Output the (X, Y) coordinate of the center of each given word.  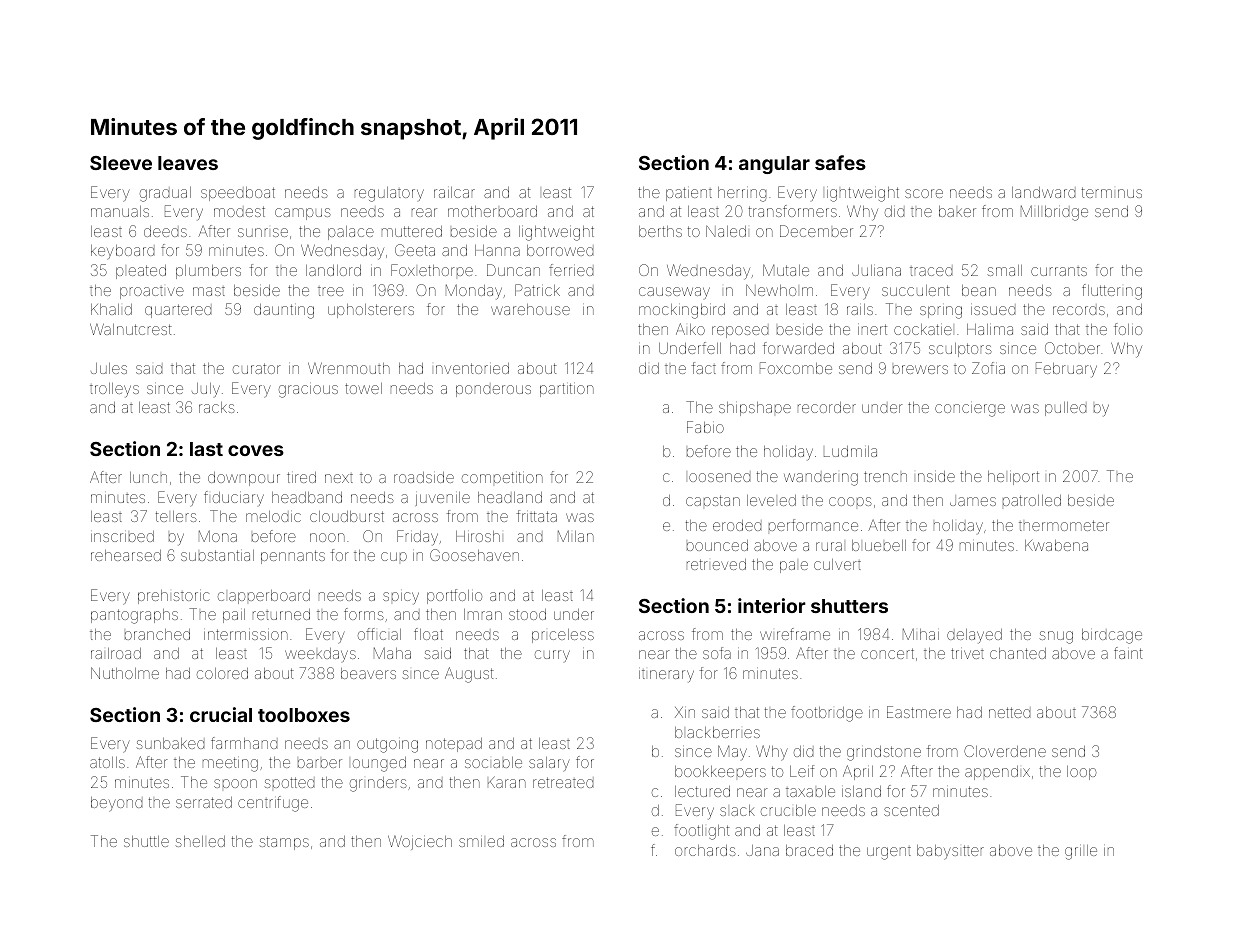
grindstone (884, 753)
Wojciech (420, 843)
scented (911, 810)
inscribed (122, 536)
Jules (109, 368)
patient (689, 194)
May (732, 752)
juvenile (443, 499)
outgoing (387, 745)
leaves (188, 163)
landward (1043, 192)
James (973, 500)
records (1079, 310)
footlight (702, 832)
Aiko (690, 329)
